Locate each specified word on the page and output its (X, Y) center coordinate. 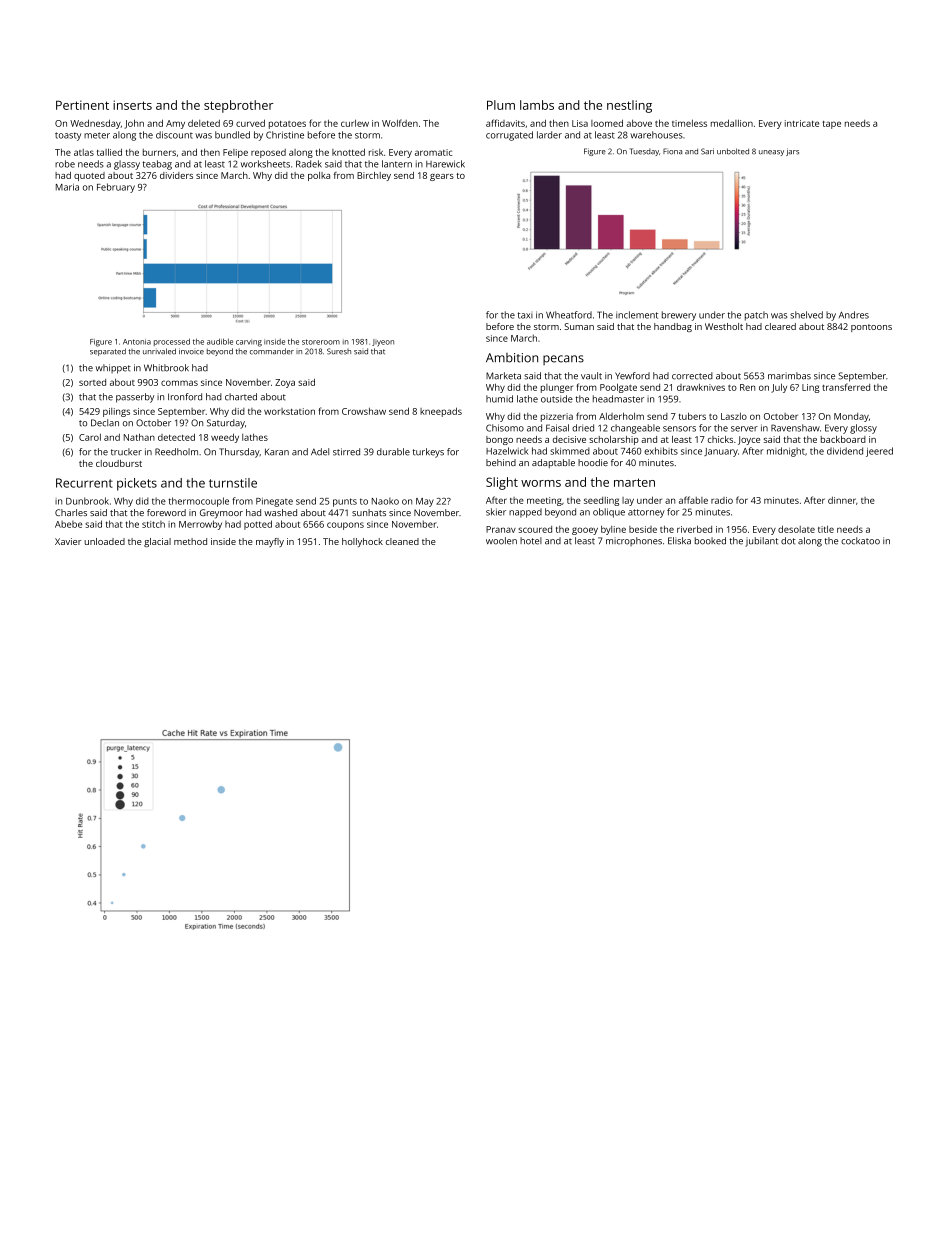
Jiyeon (383, 343)
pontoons (871, 328)
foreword (166, 512)
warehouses (656, 135)
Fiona (672, 151)
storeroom (321, 342)
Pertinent (82, 105)
